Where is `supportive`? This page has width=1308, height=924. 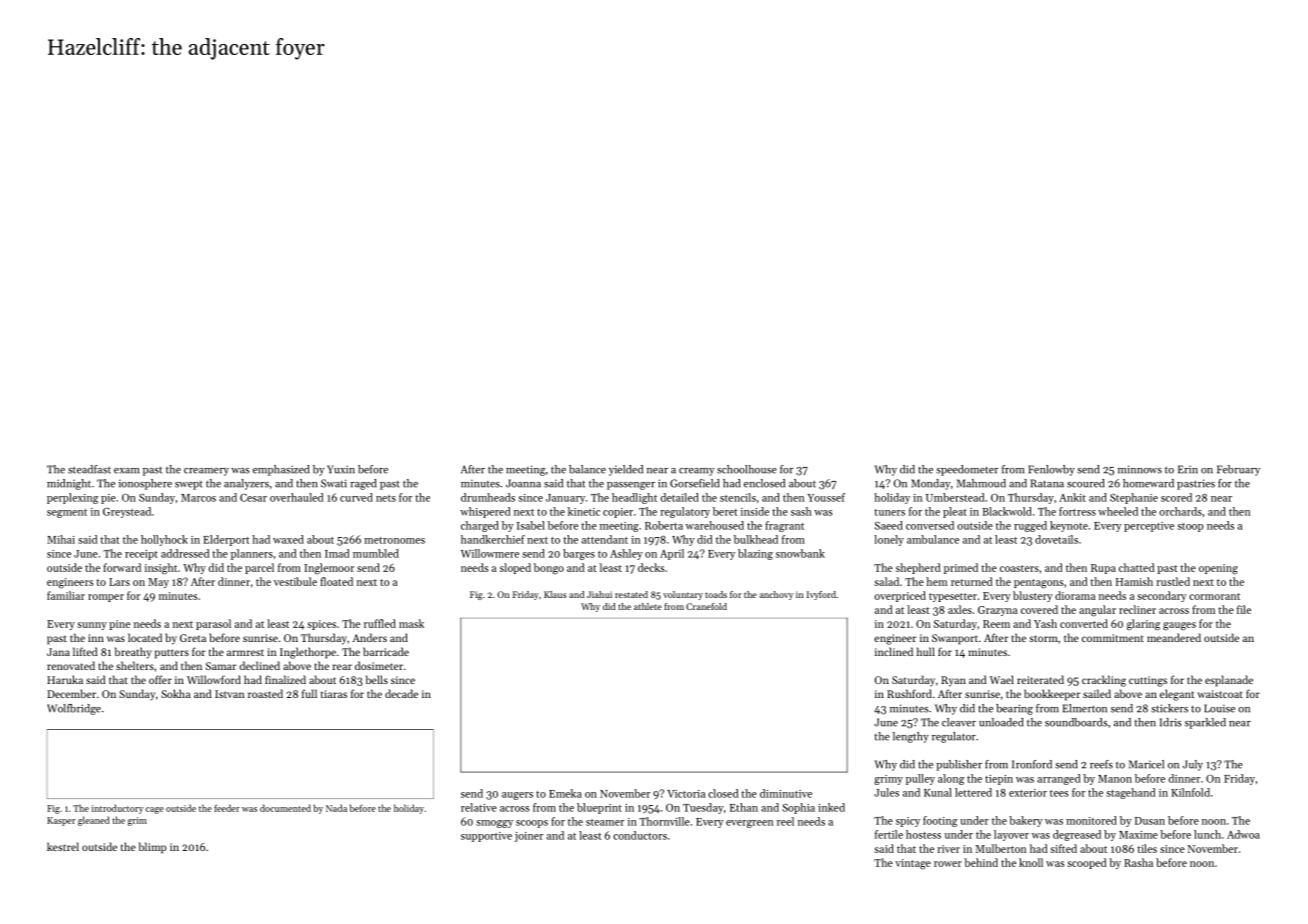 supportive is located at coordinates (486, 837).
